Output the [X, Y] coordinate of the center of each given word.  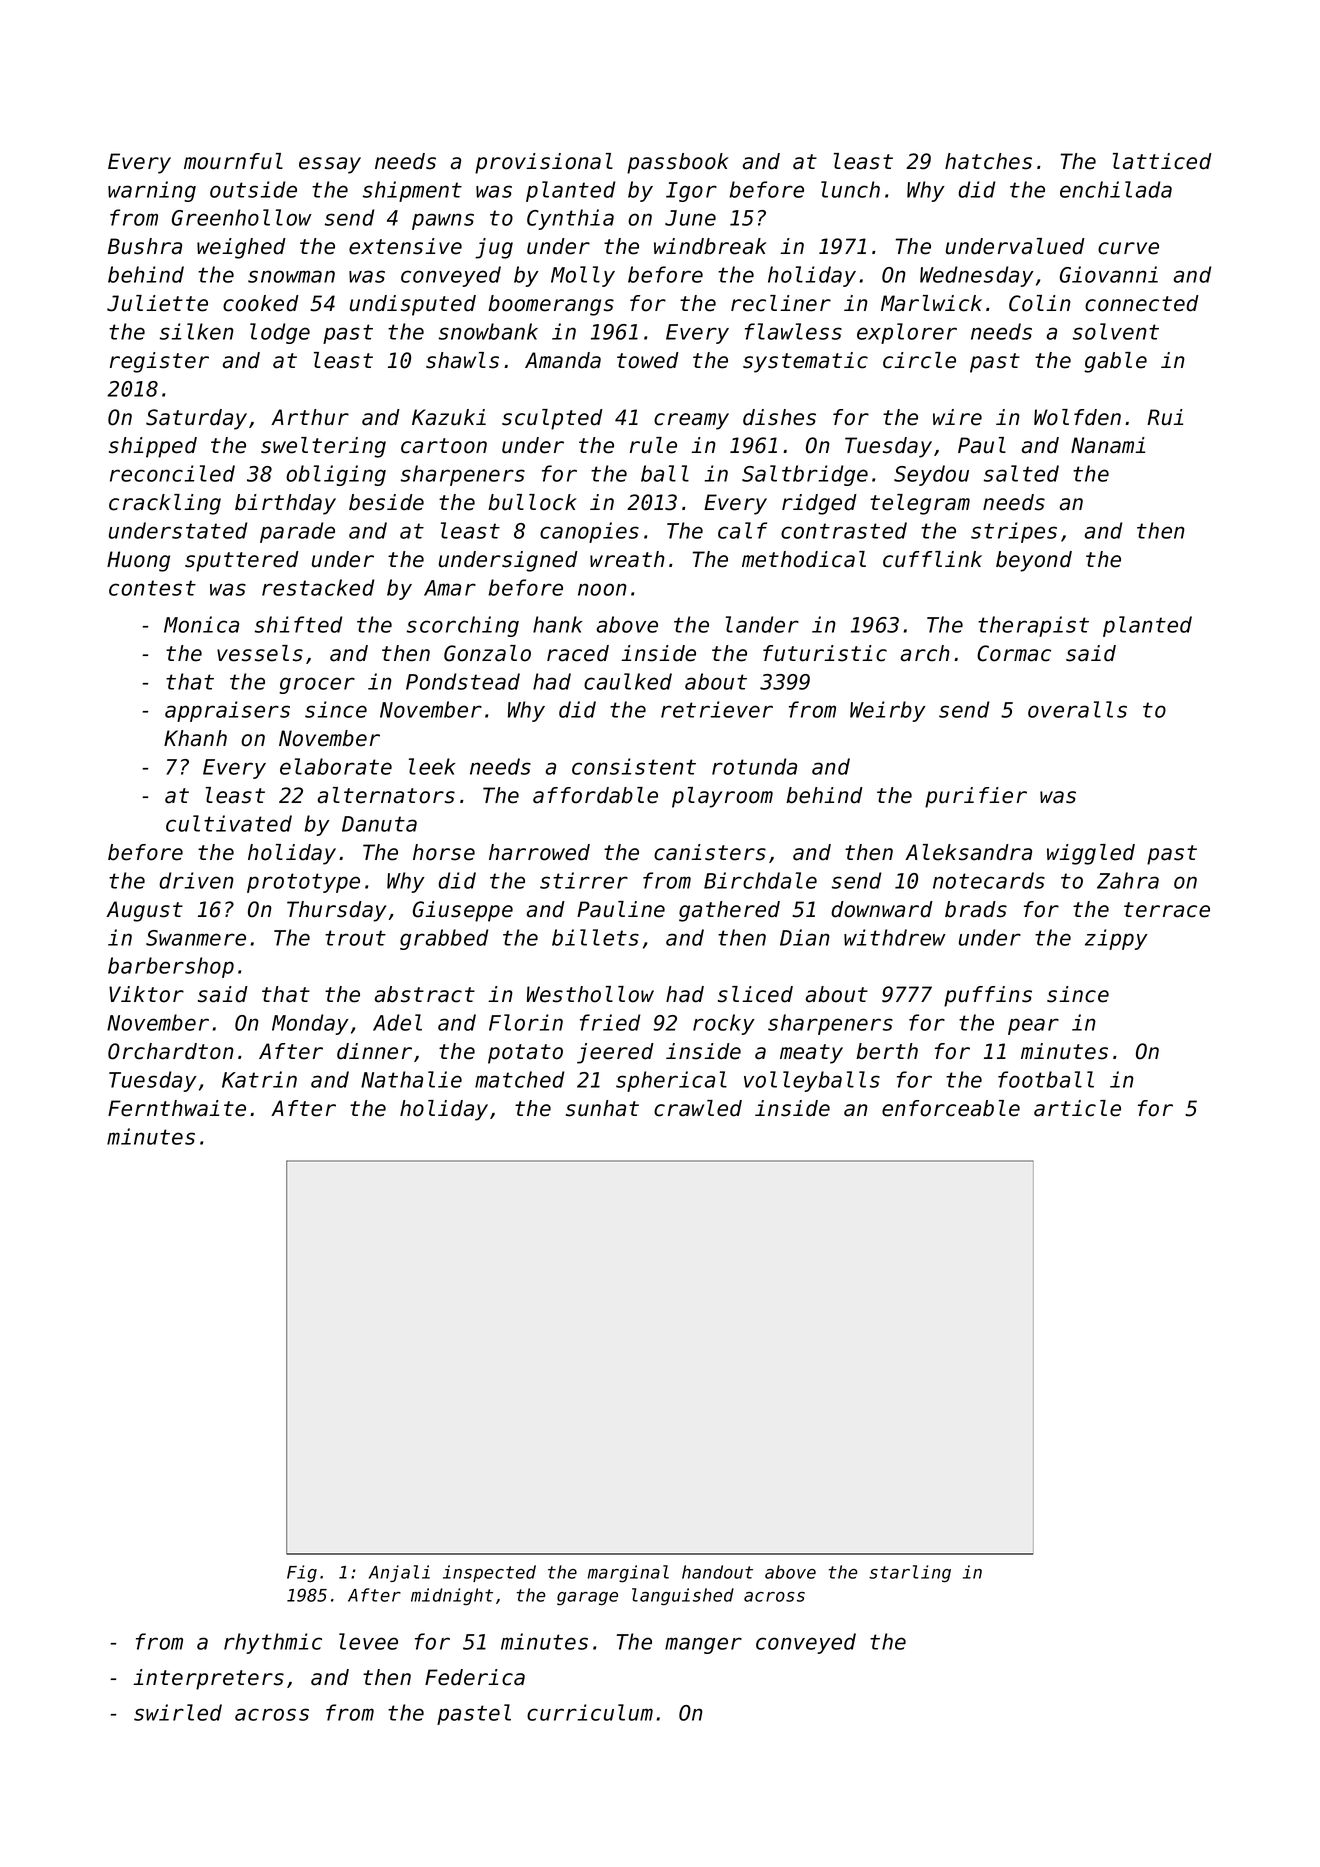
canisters [710, 852]
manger [703, 1645]
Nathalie [411, 1079]
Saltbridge [805, 475]
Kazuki [449, 417]
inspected [489, 1573]
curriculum [590, 1712]
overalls [1077, 709]
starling [910, 1573]
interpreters [208, 1679]
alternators [386, 795]
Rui [1165, 417]
